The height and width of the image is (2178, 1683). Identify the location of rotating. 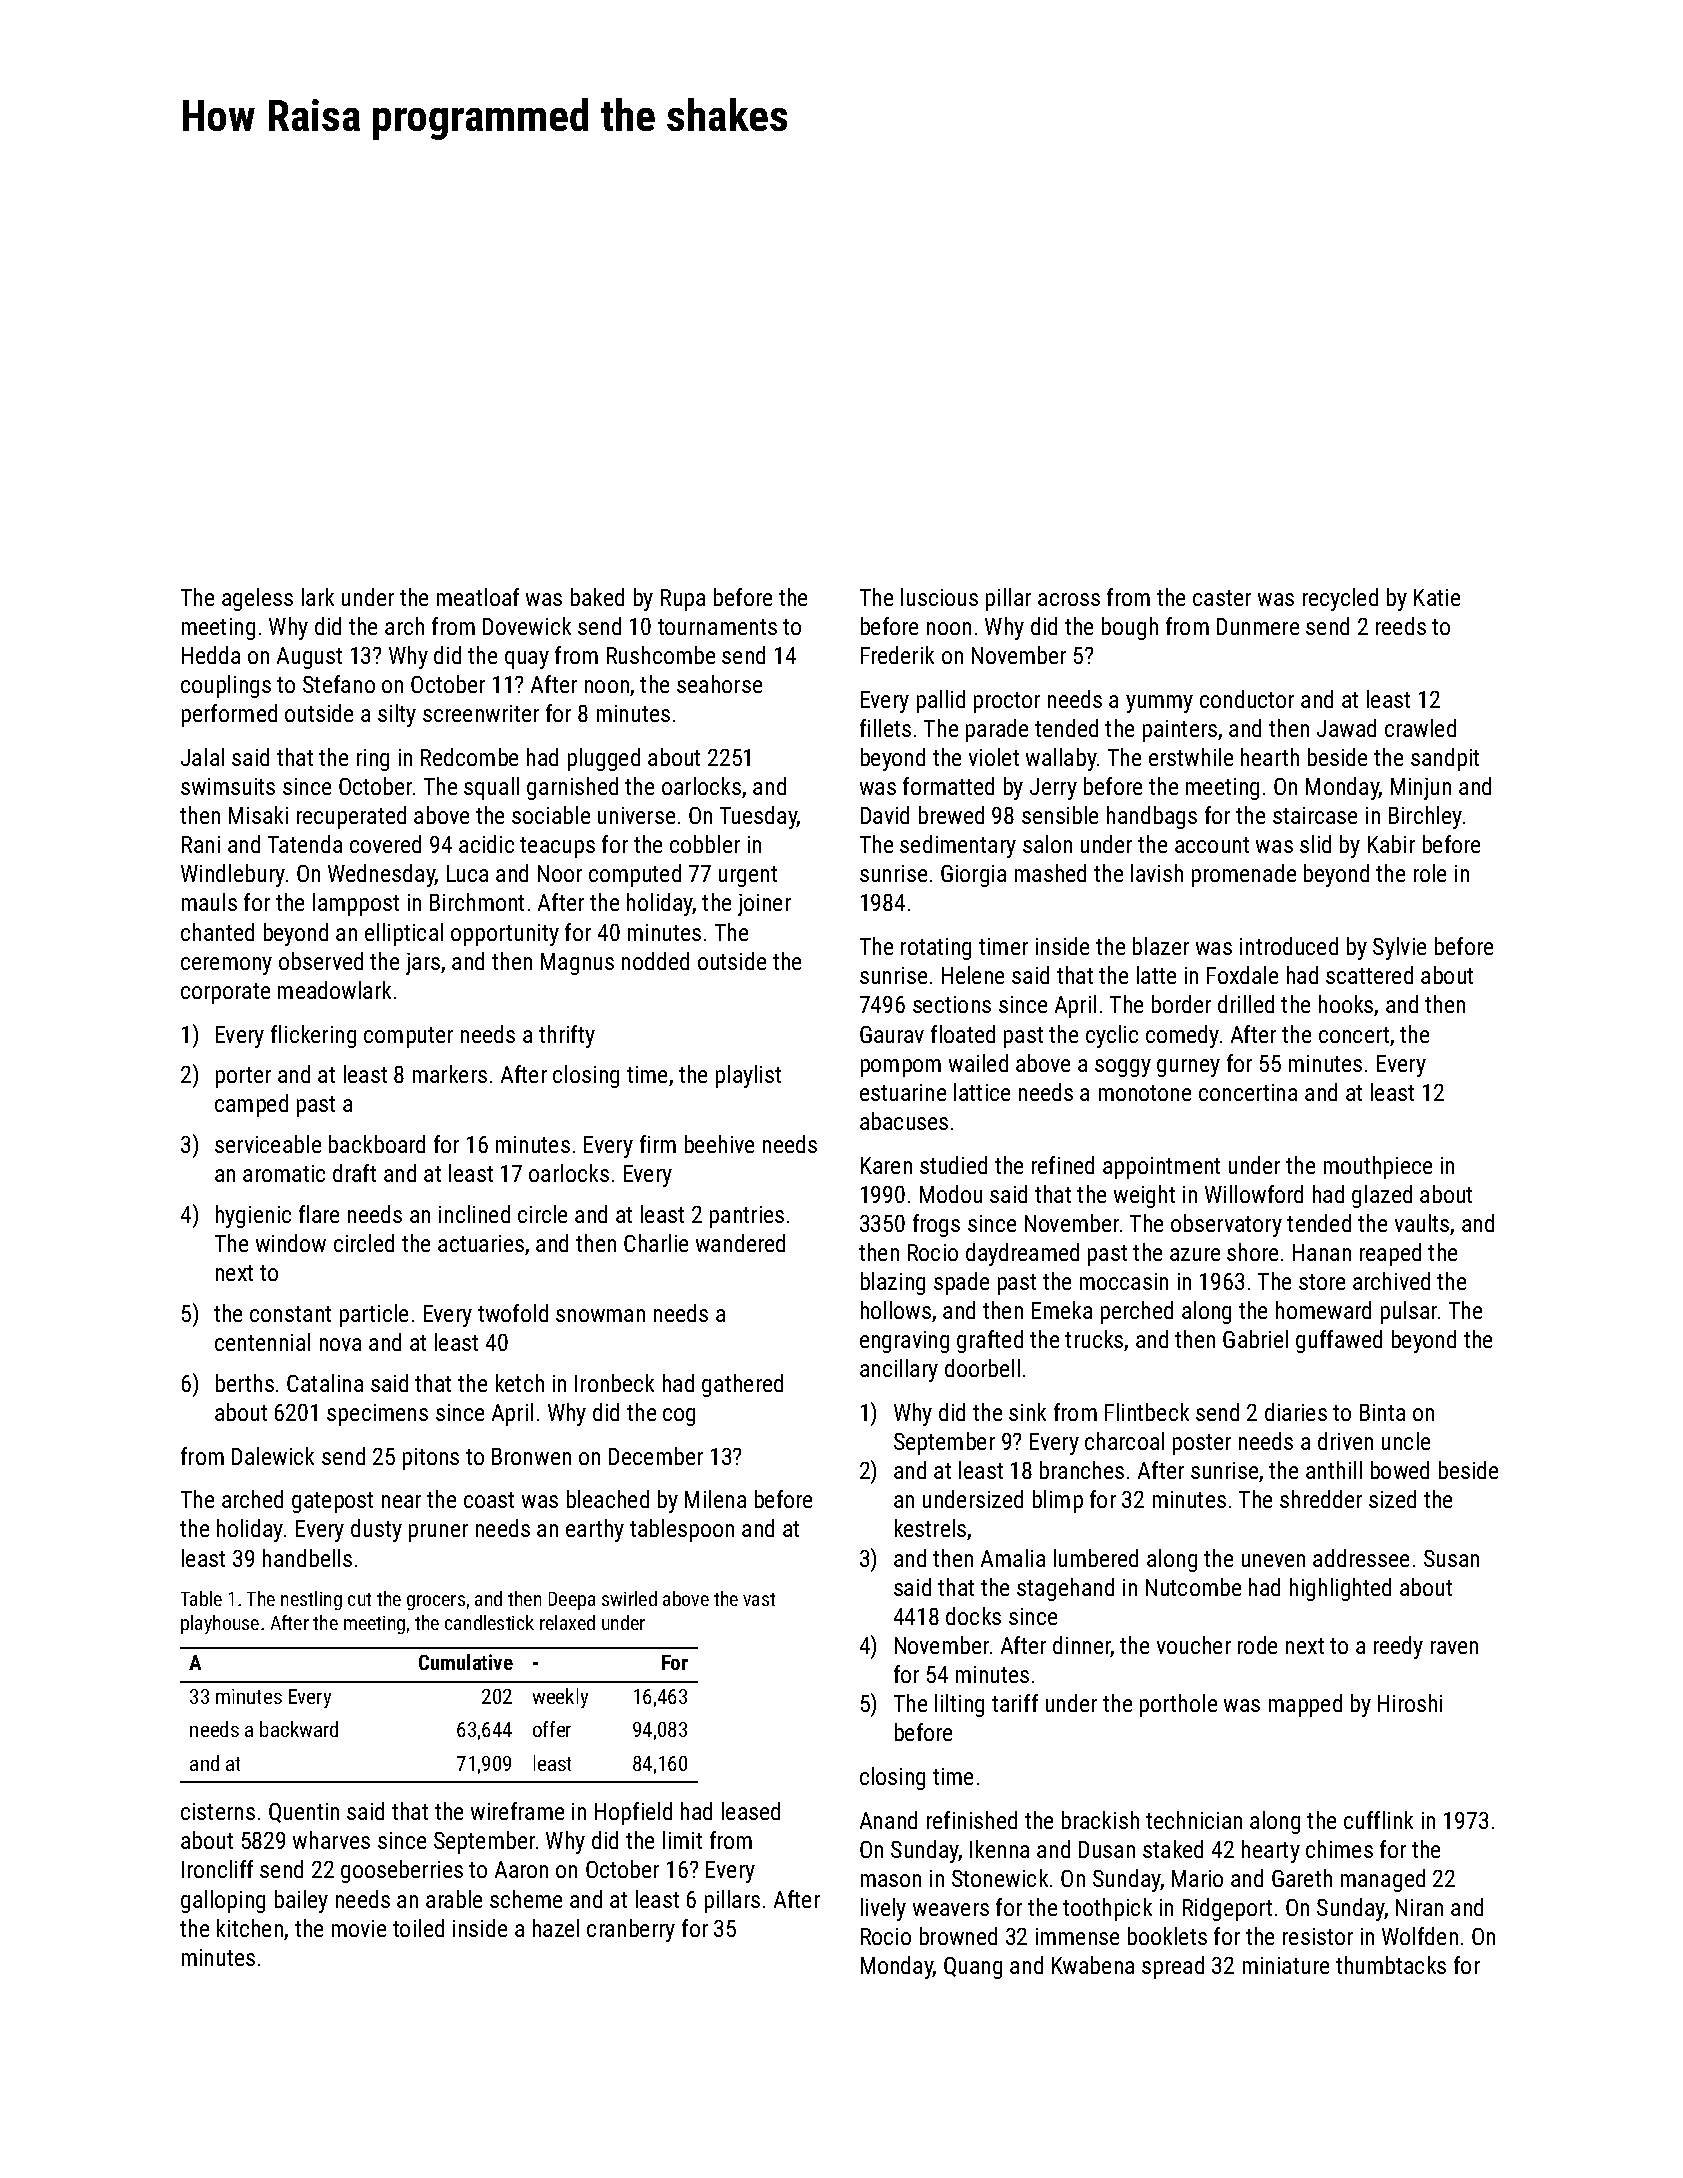
(936, 949).
